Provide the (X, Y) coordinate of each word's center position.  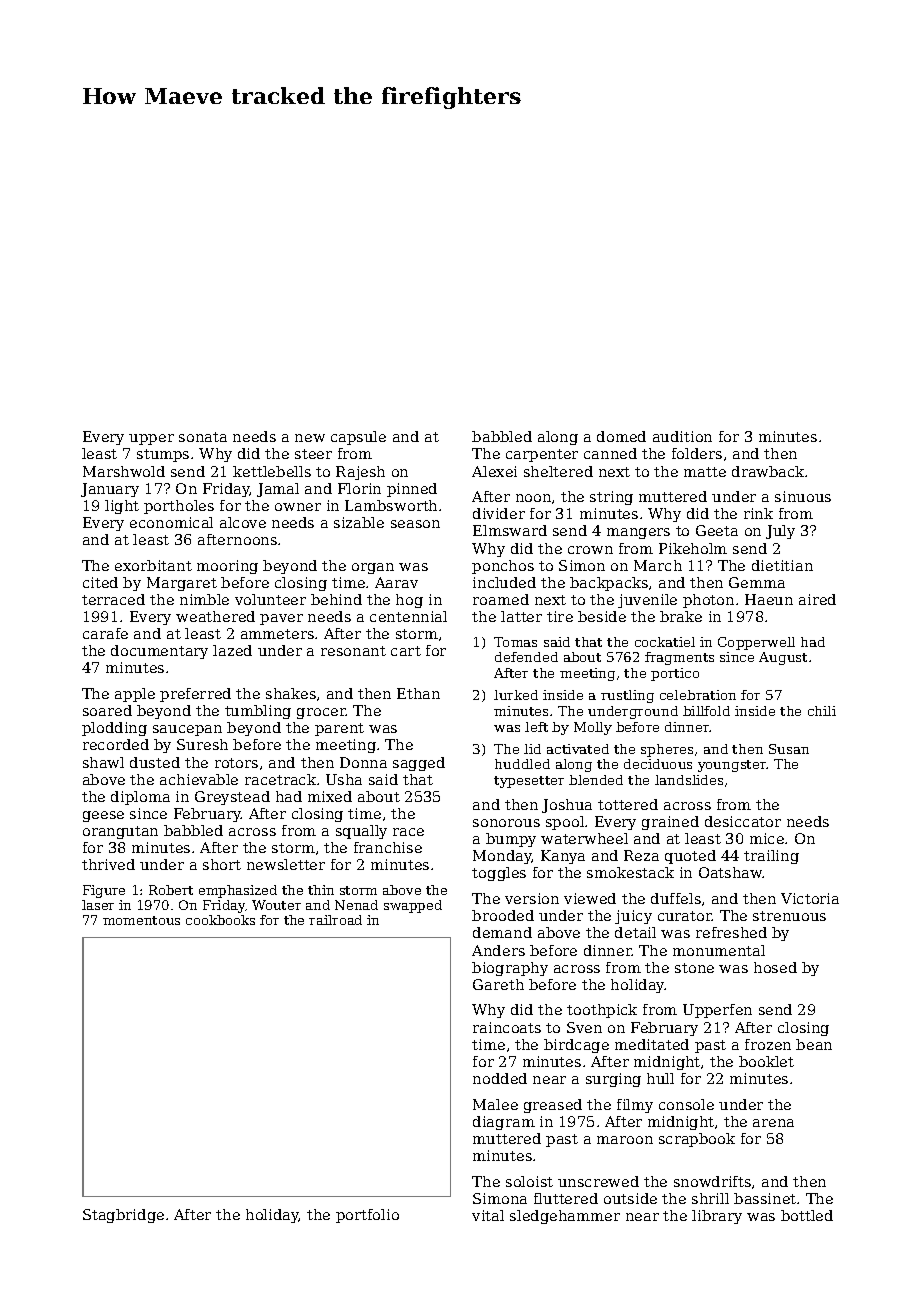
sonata (203, 437)
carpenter (542, 455)
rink (758, 513)
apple (135, 695)
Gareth (498, 984)
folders (697, 453)
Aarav (396, 582)
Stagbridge (123, 1216)
